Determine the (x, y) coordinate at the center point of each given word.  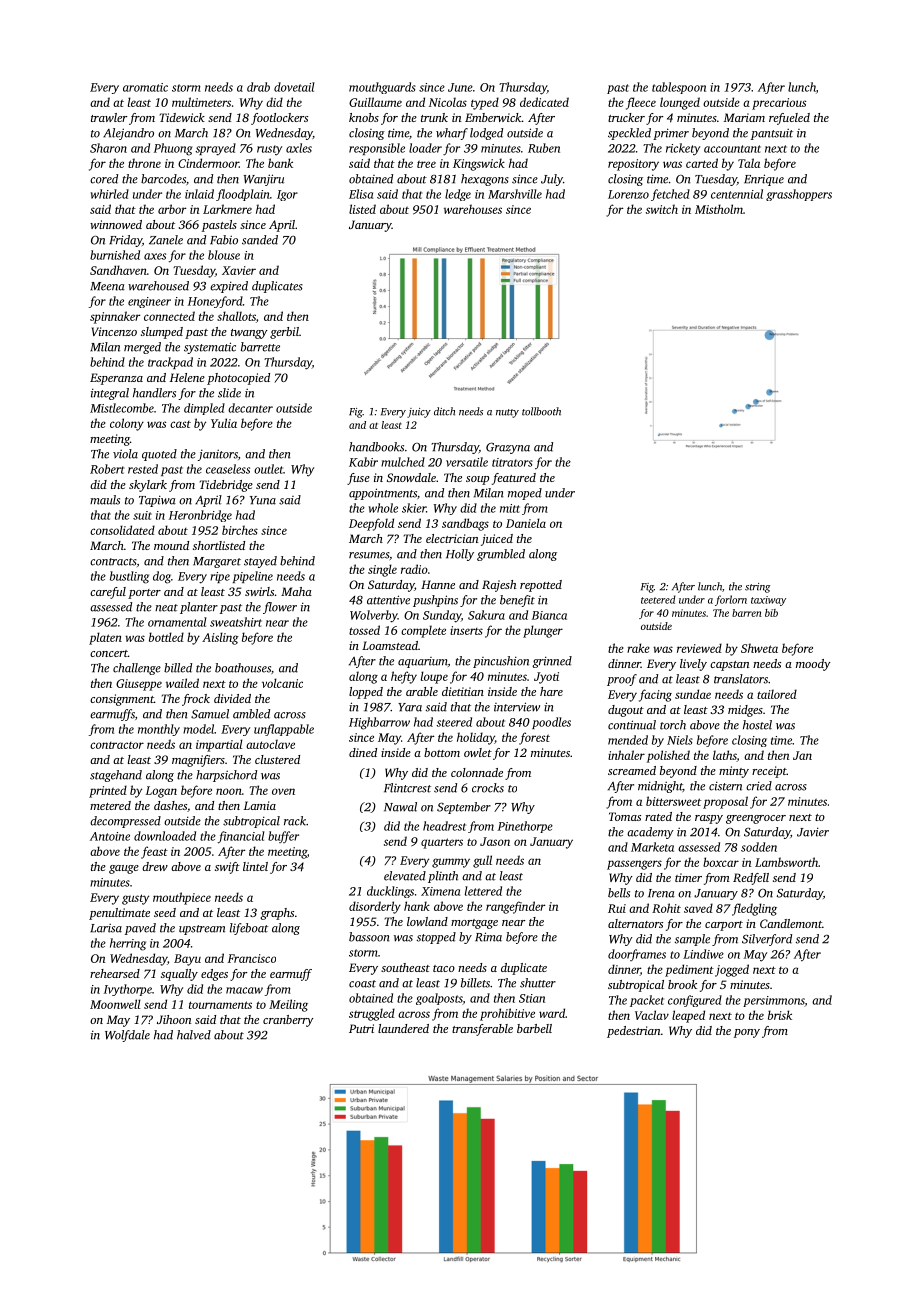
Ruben (544, 148)
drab (258, 87)
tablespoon (679, 88)
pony (747, 1033)
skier (414, 508)
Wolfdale (127, 1036)
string (757, 588)
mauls (105, 500)
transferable (482, 1030)
